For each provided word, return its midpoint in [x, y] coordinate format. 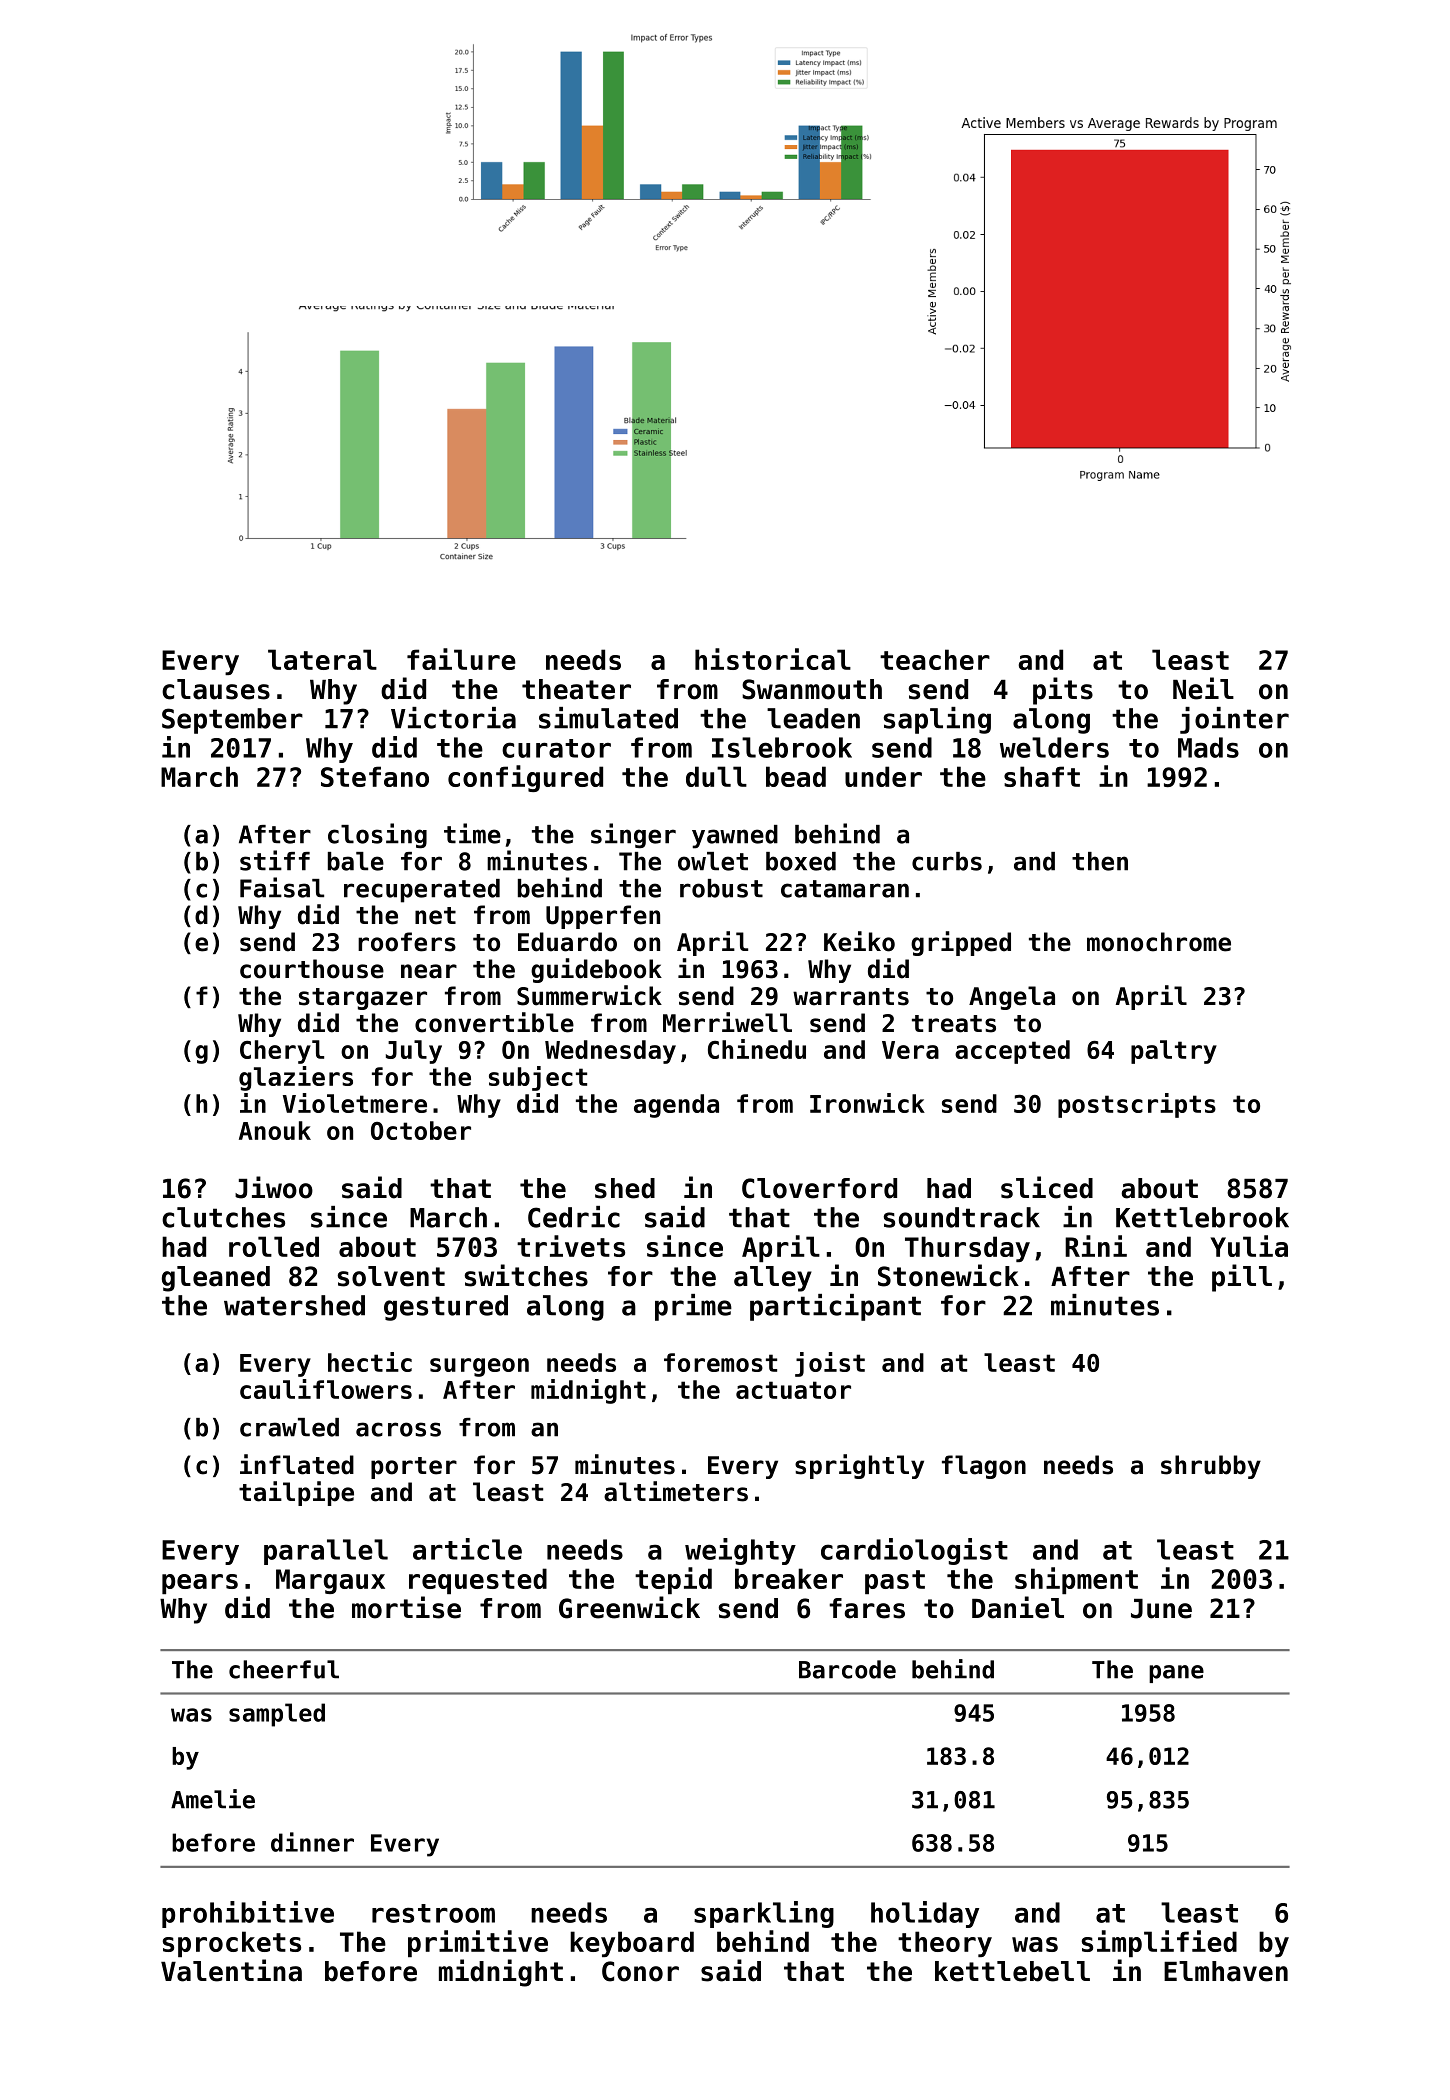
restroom [433, 1913]
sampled [277, 1715]
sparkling [764, 1914]
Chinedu [757, 1049]
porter [414, 1468]
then [1100, 861]
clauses [216, 689]
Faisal [282, 887]
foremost [720, 1362]
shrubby [1211, 1467]
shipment [1076, 1580]
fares [867, 1608]
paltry [1174, 1052]
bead [796, 776]
